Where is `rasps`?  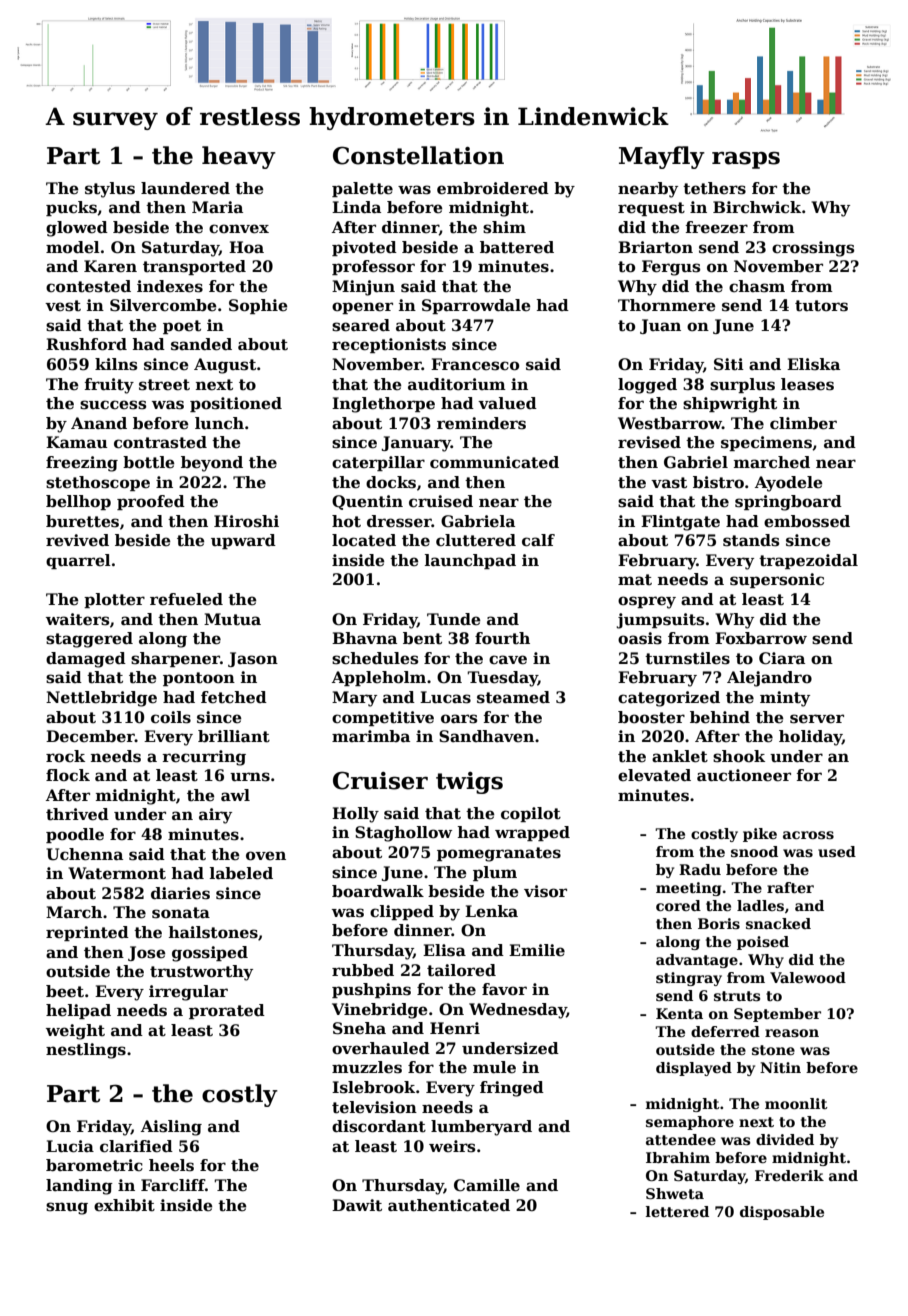
rasps is located at coordinates (746, 160).
